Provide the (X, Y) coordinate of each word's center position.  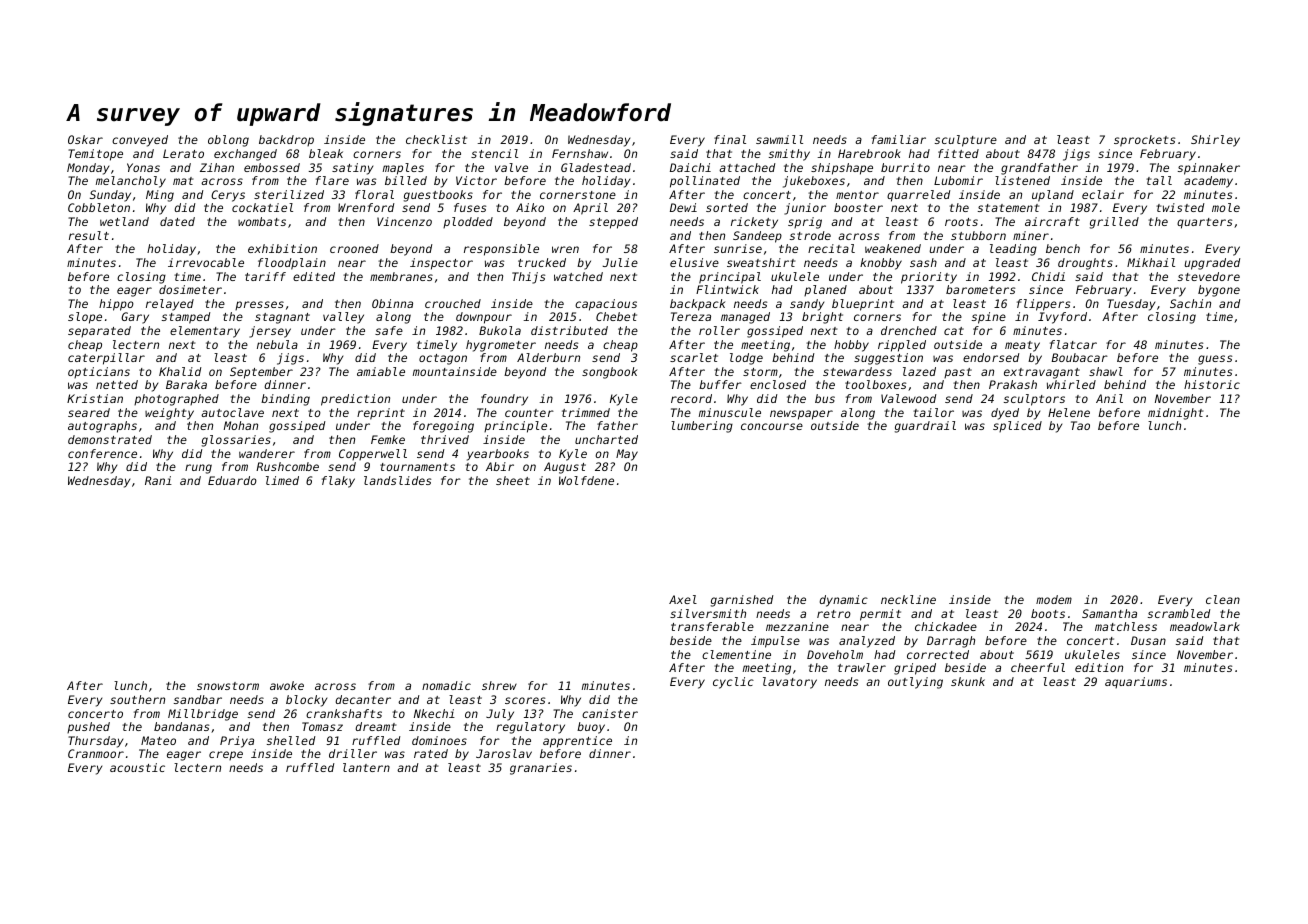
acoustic (137, 767)
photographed (176, 400)
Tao (1080, 425)
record (691, 398)
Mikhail (1151, 262)
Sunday (110, 196)
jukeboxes (814, 182)
